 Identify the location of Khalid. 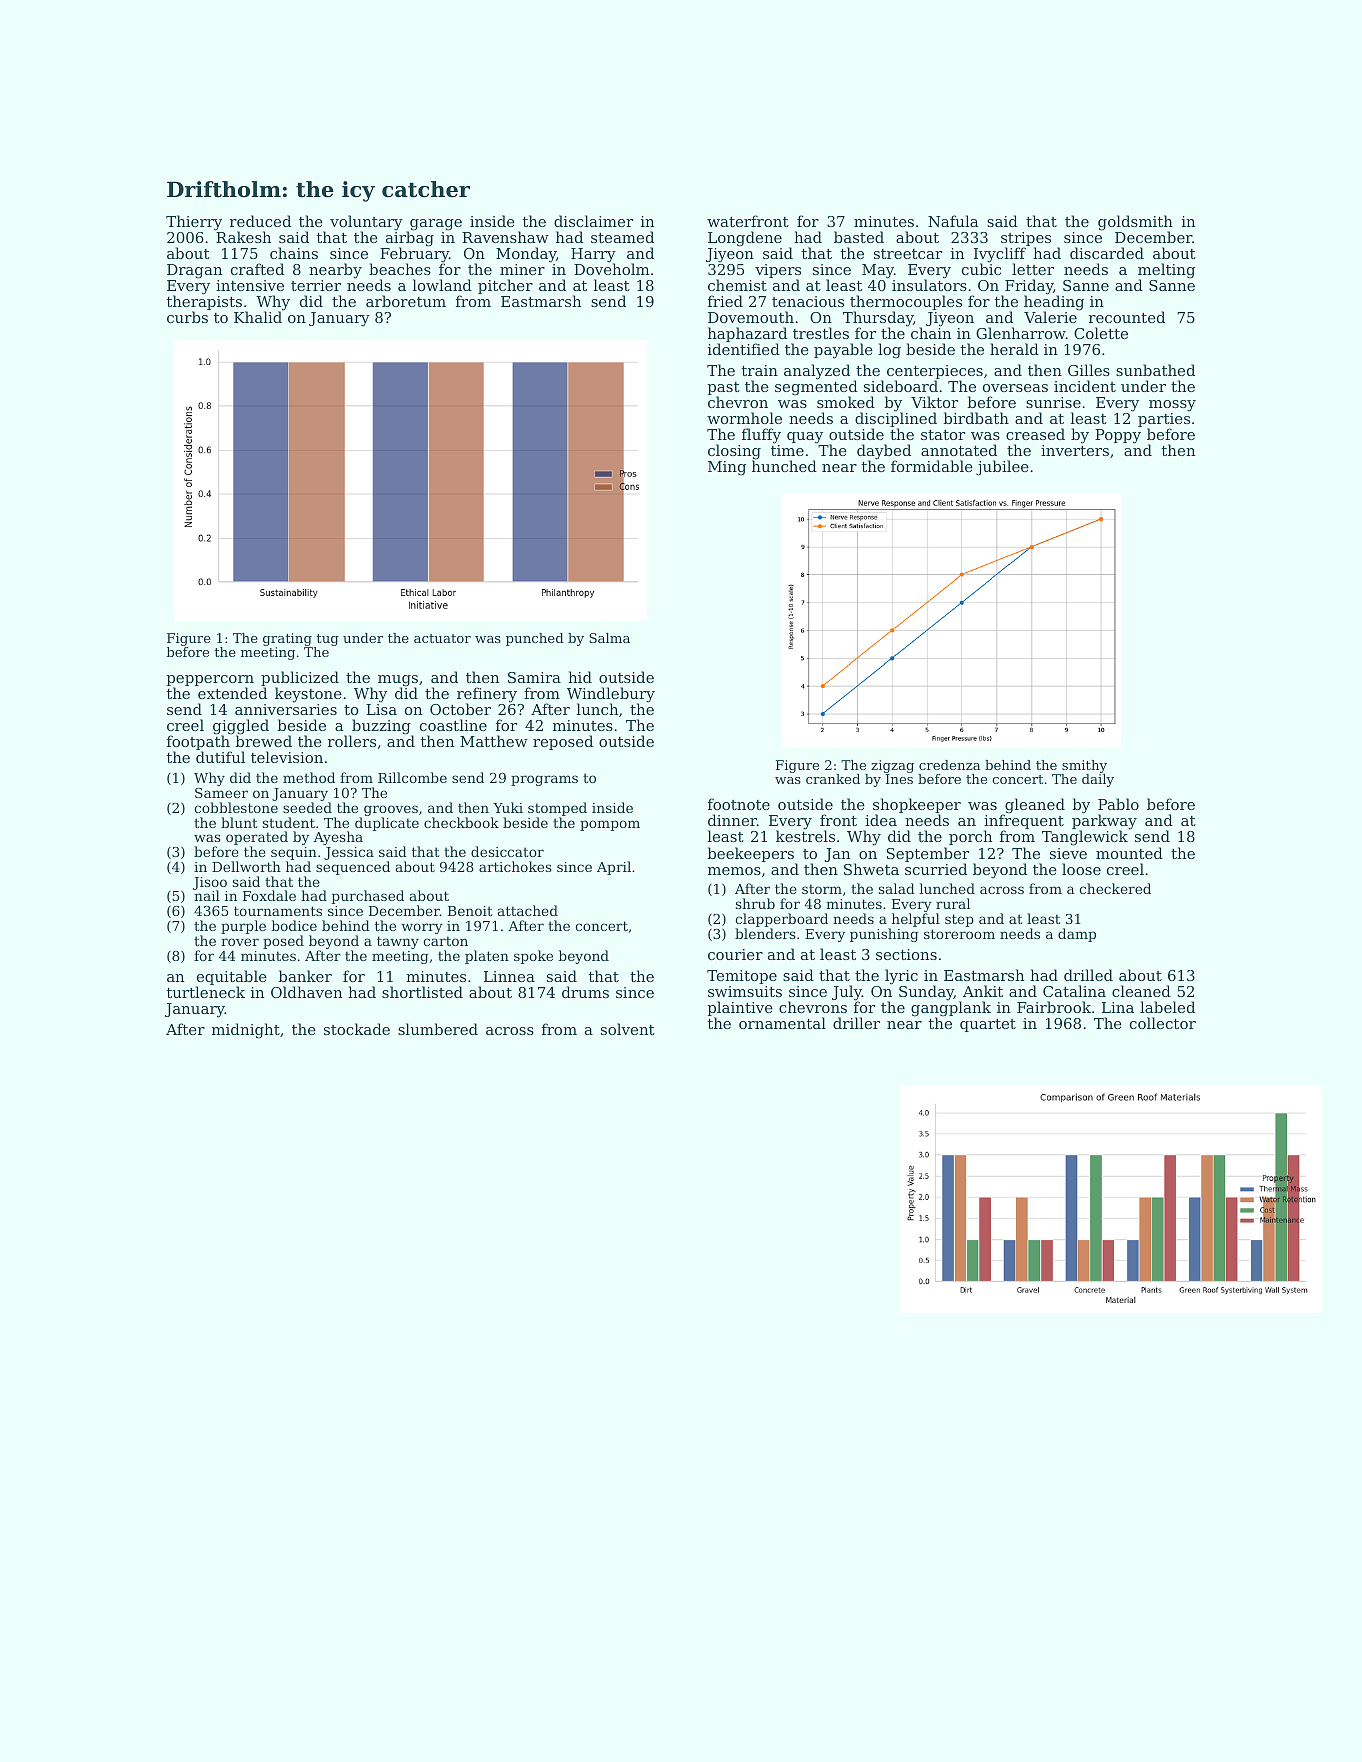
(258, 317).
